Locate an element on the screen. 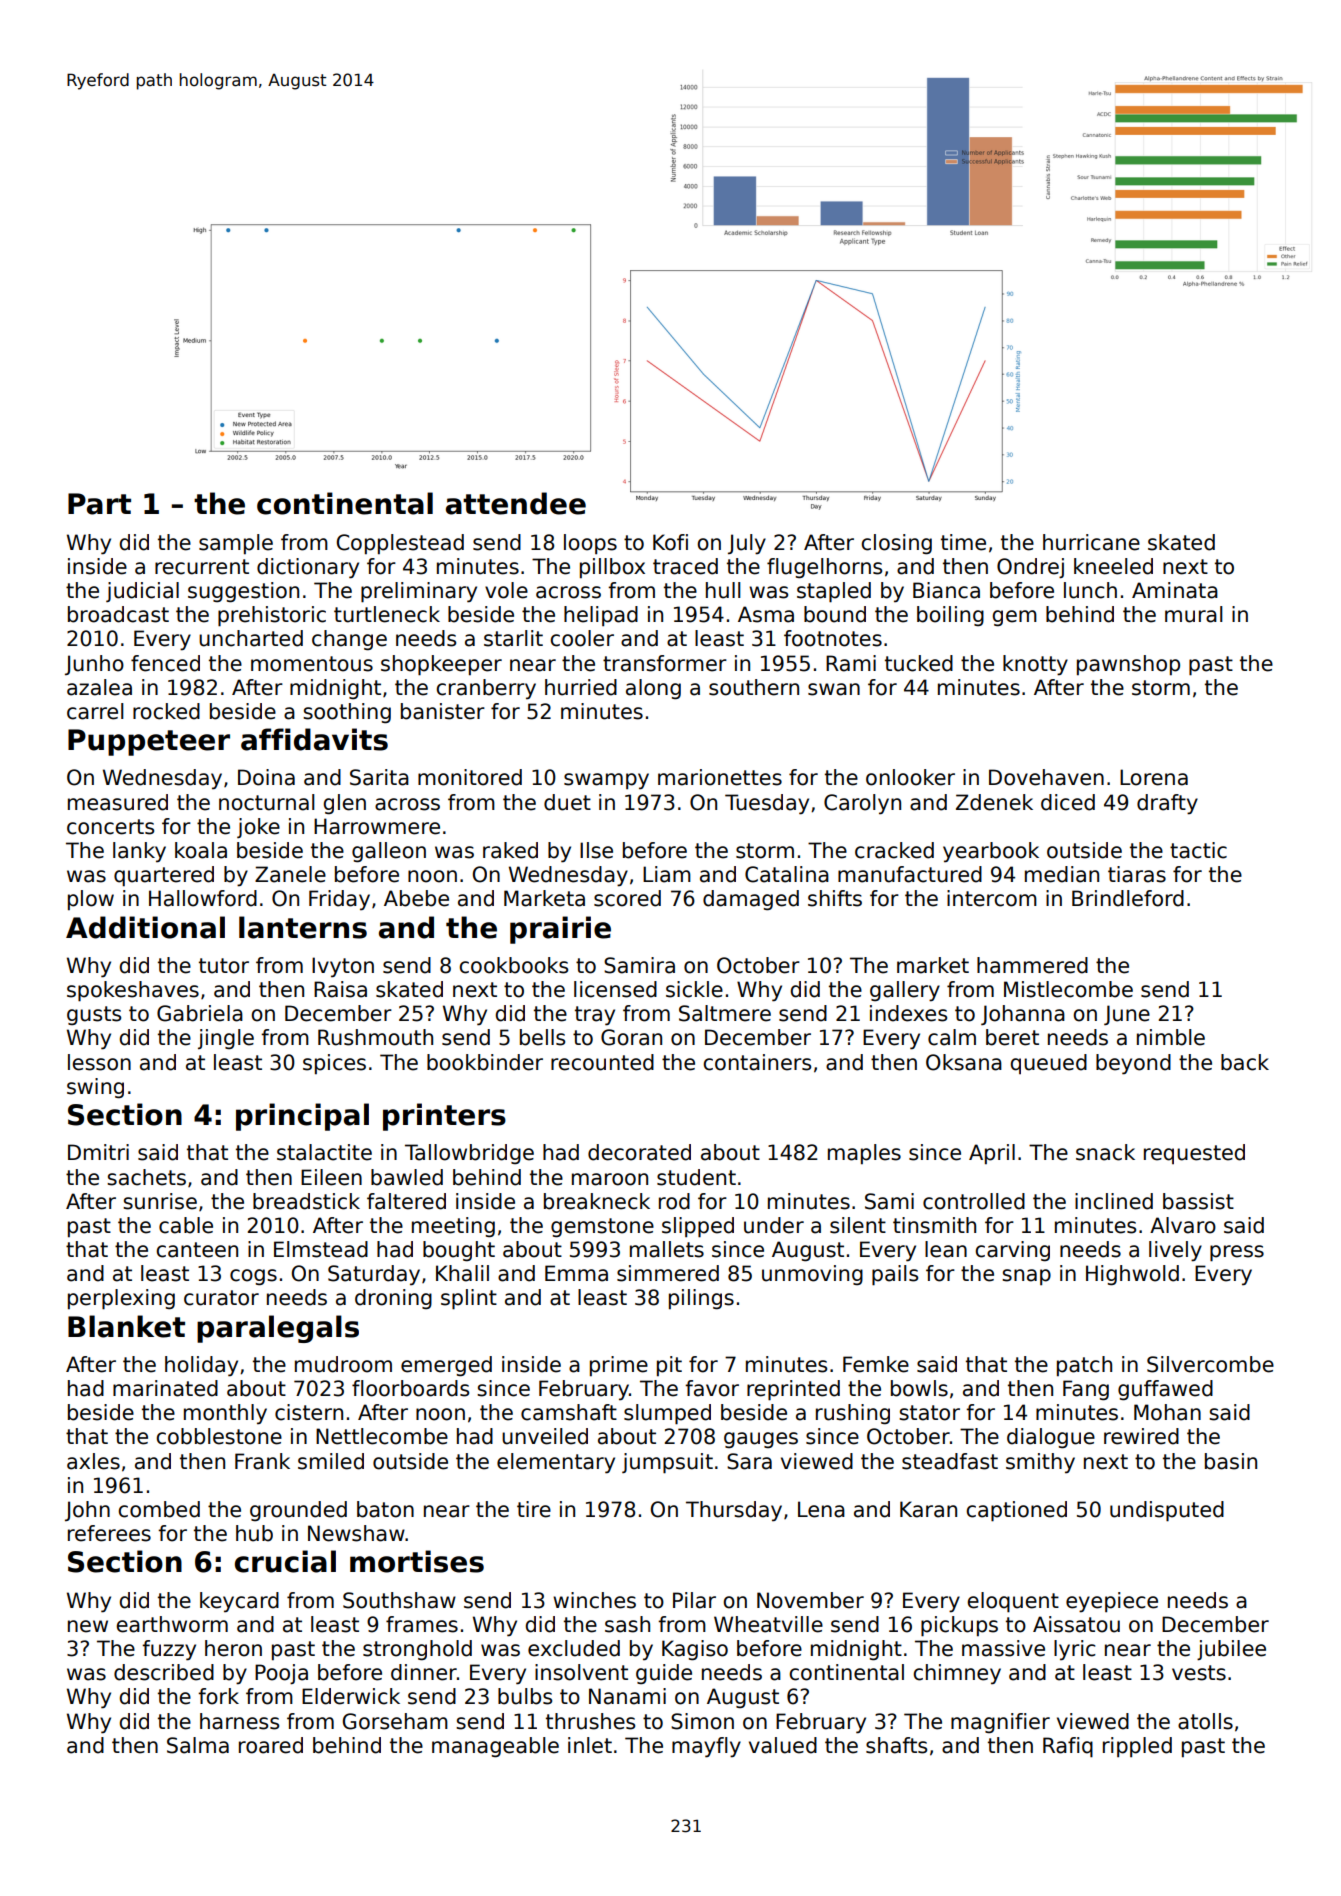 Image resolution: width=1341 pixels, height=1896 pixels. pilings is located at coordinates (701, 1299).
